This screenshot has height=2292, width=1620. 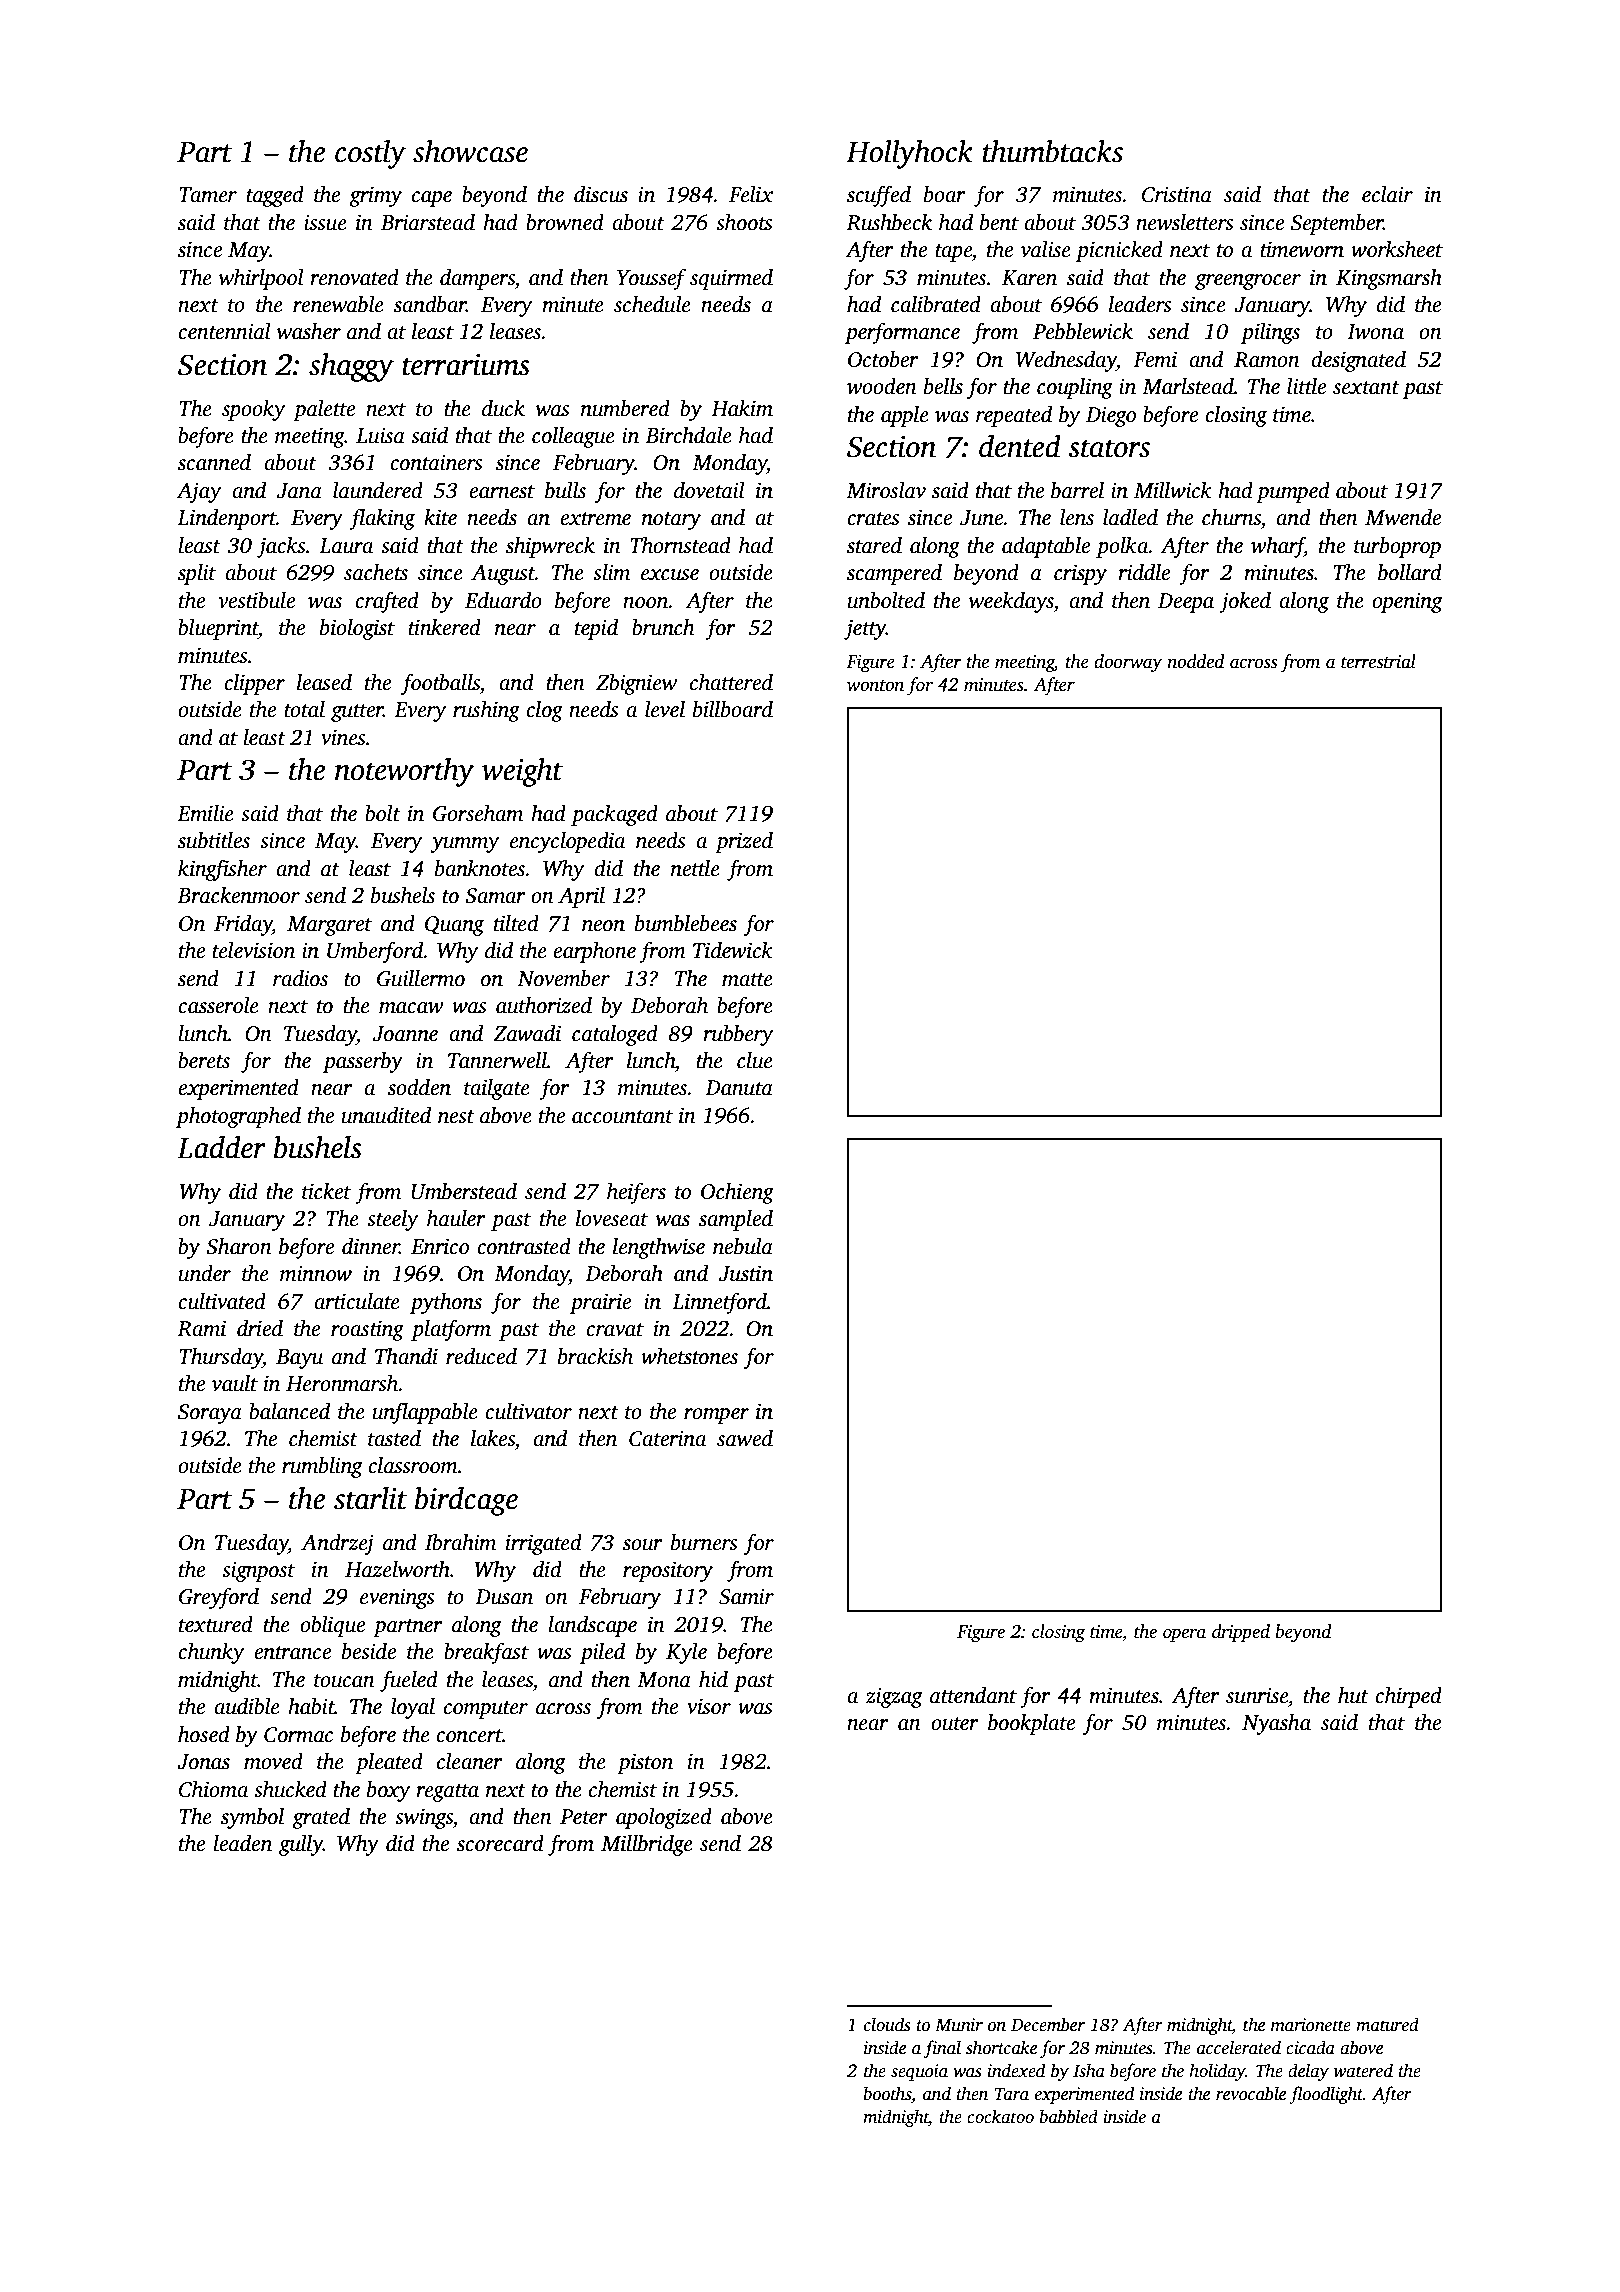 I want to click on sequoia, so click(x=919, y=2072).
